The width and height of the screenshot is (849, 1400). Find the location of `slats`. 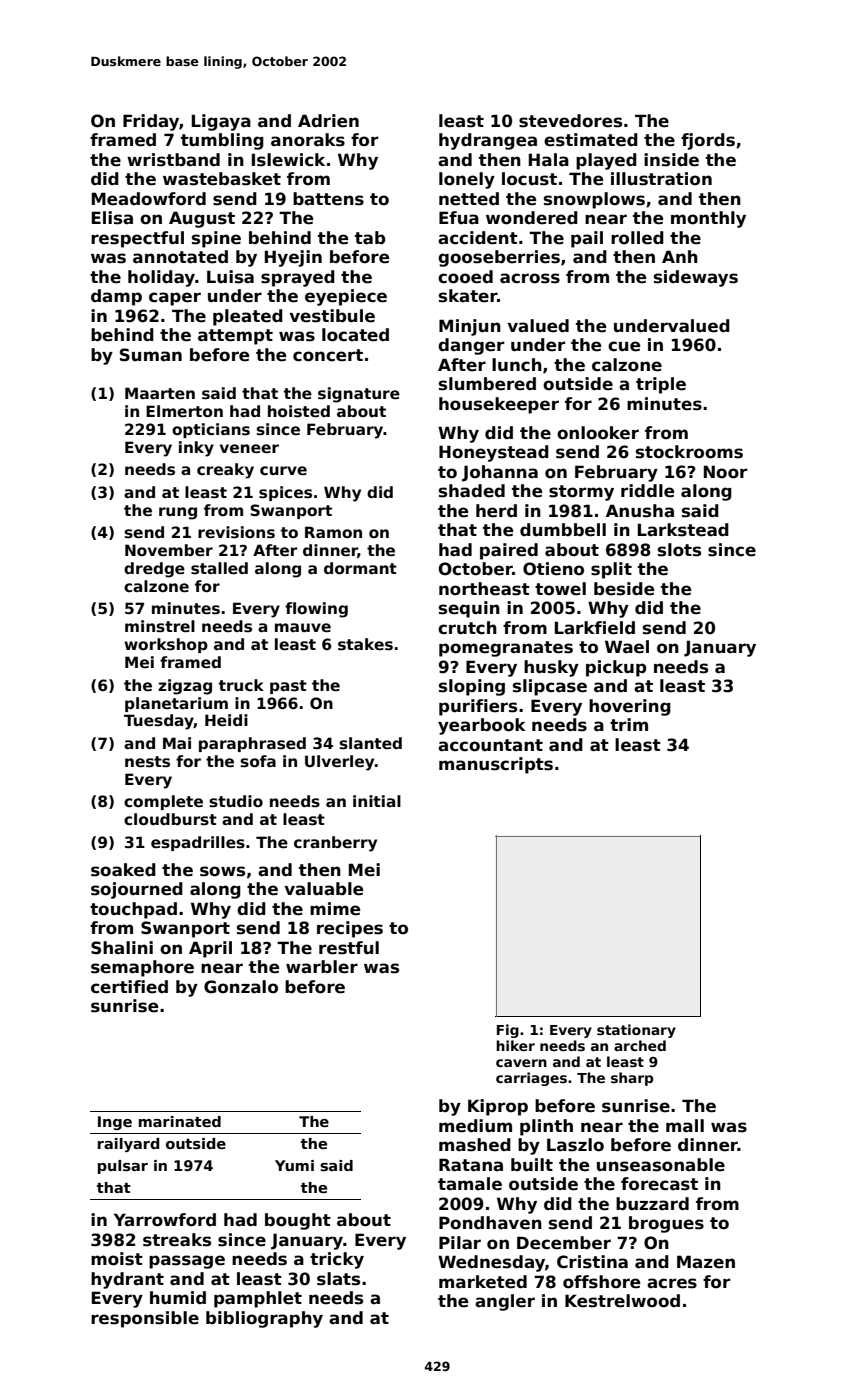

slats is located at coordinates (338, 1279).
